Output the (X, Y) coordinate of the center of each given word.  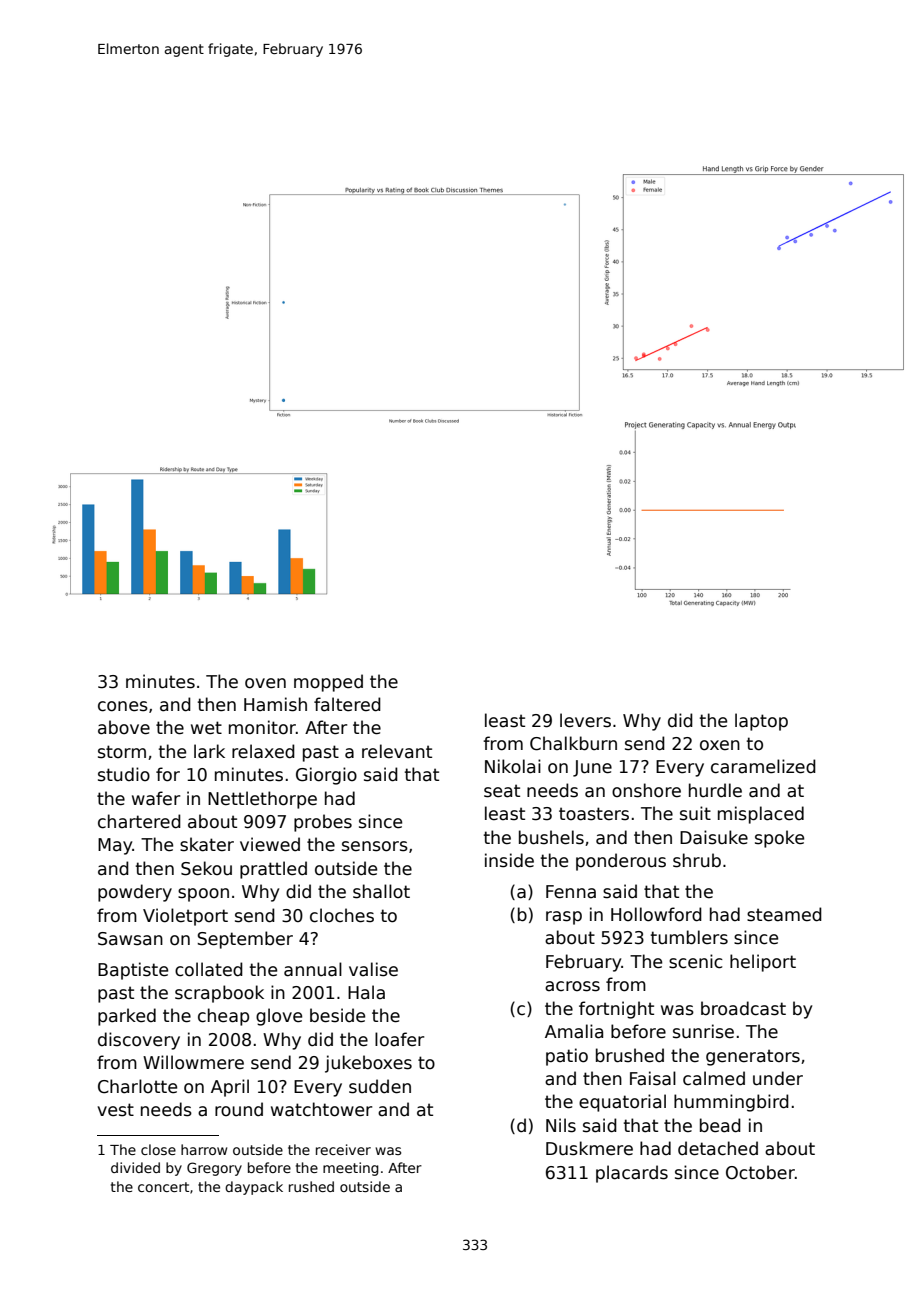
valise (373, 969)
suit (695, 813)
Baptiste (133, 971)
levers (585, 720)
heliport (763, 963)
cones (123, 706)
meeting (351, 1169)
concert (163, 1187)
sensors (375, 846)
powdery (135, 893)
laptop (761, 722)
